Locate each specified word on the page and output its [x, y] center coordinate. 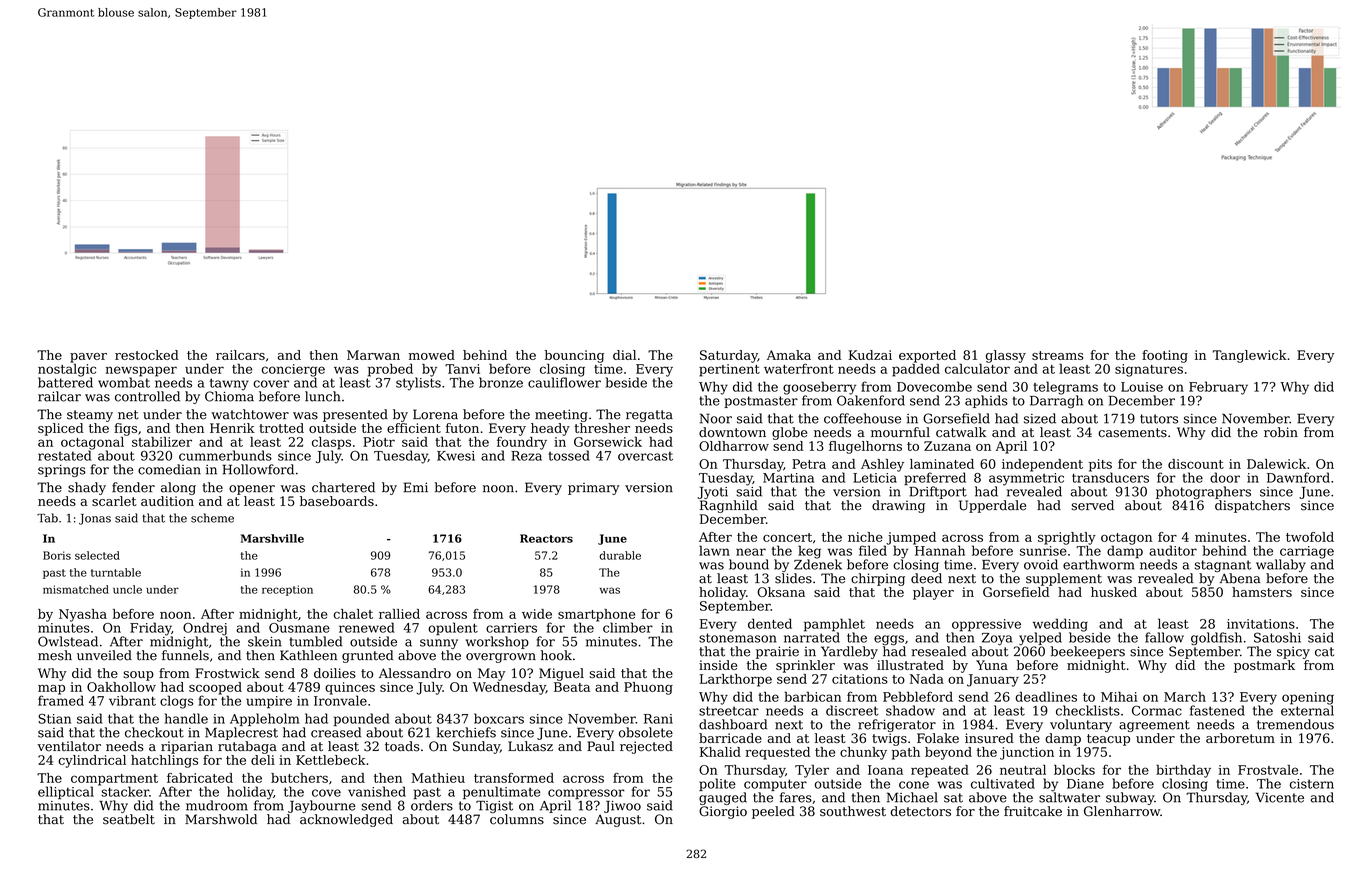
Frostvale [1268, 770]
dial [624, 355]
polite [717, 784]
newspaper [141, 371]
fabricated [200, 778]
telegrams [1065, 388]
